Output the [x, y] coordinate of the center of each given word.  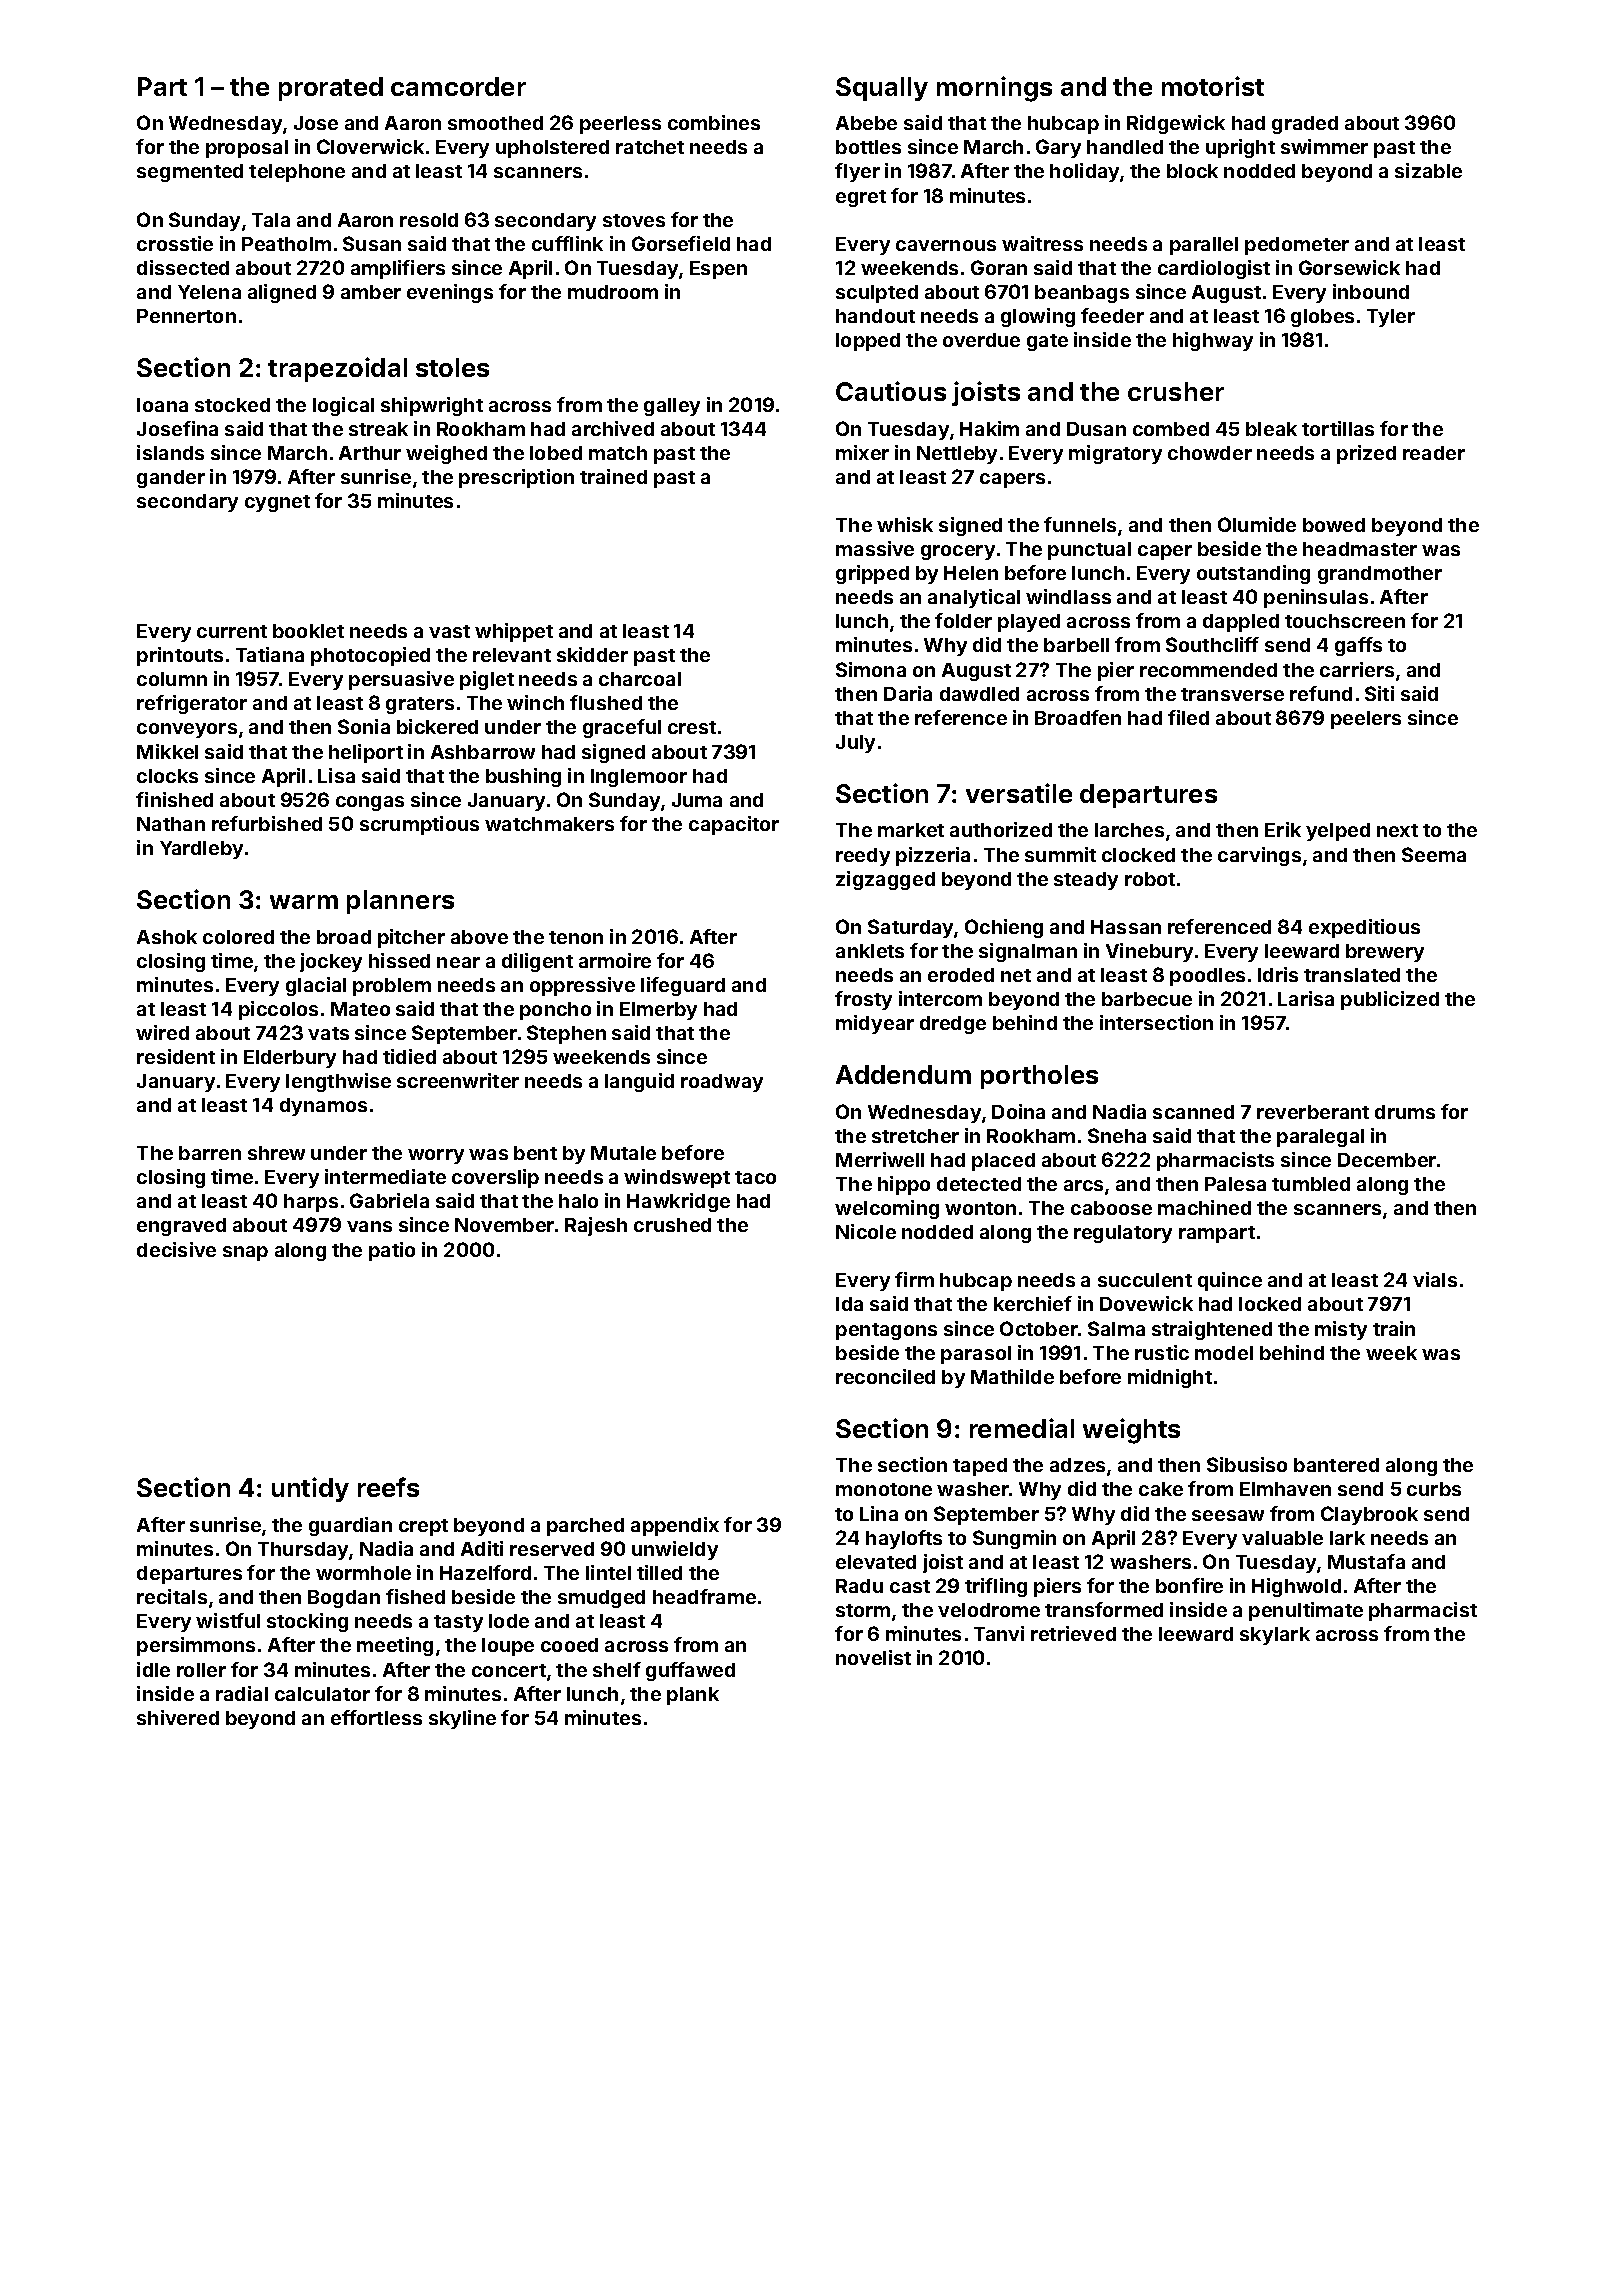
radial [242, 1693]
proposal [247, 149]
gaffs [1358, 646]
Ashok [167, 937]
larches [1129, 830]
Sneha [1117, 1135]
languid [639, 1082]
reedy [863, 857]
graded [1305, 125]
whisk [905, 524]
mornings [994, 89]
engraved [181, 1227]
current [232, 631]
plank [693, 1696]
